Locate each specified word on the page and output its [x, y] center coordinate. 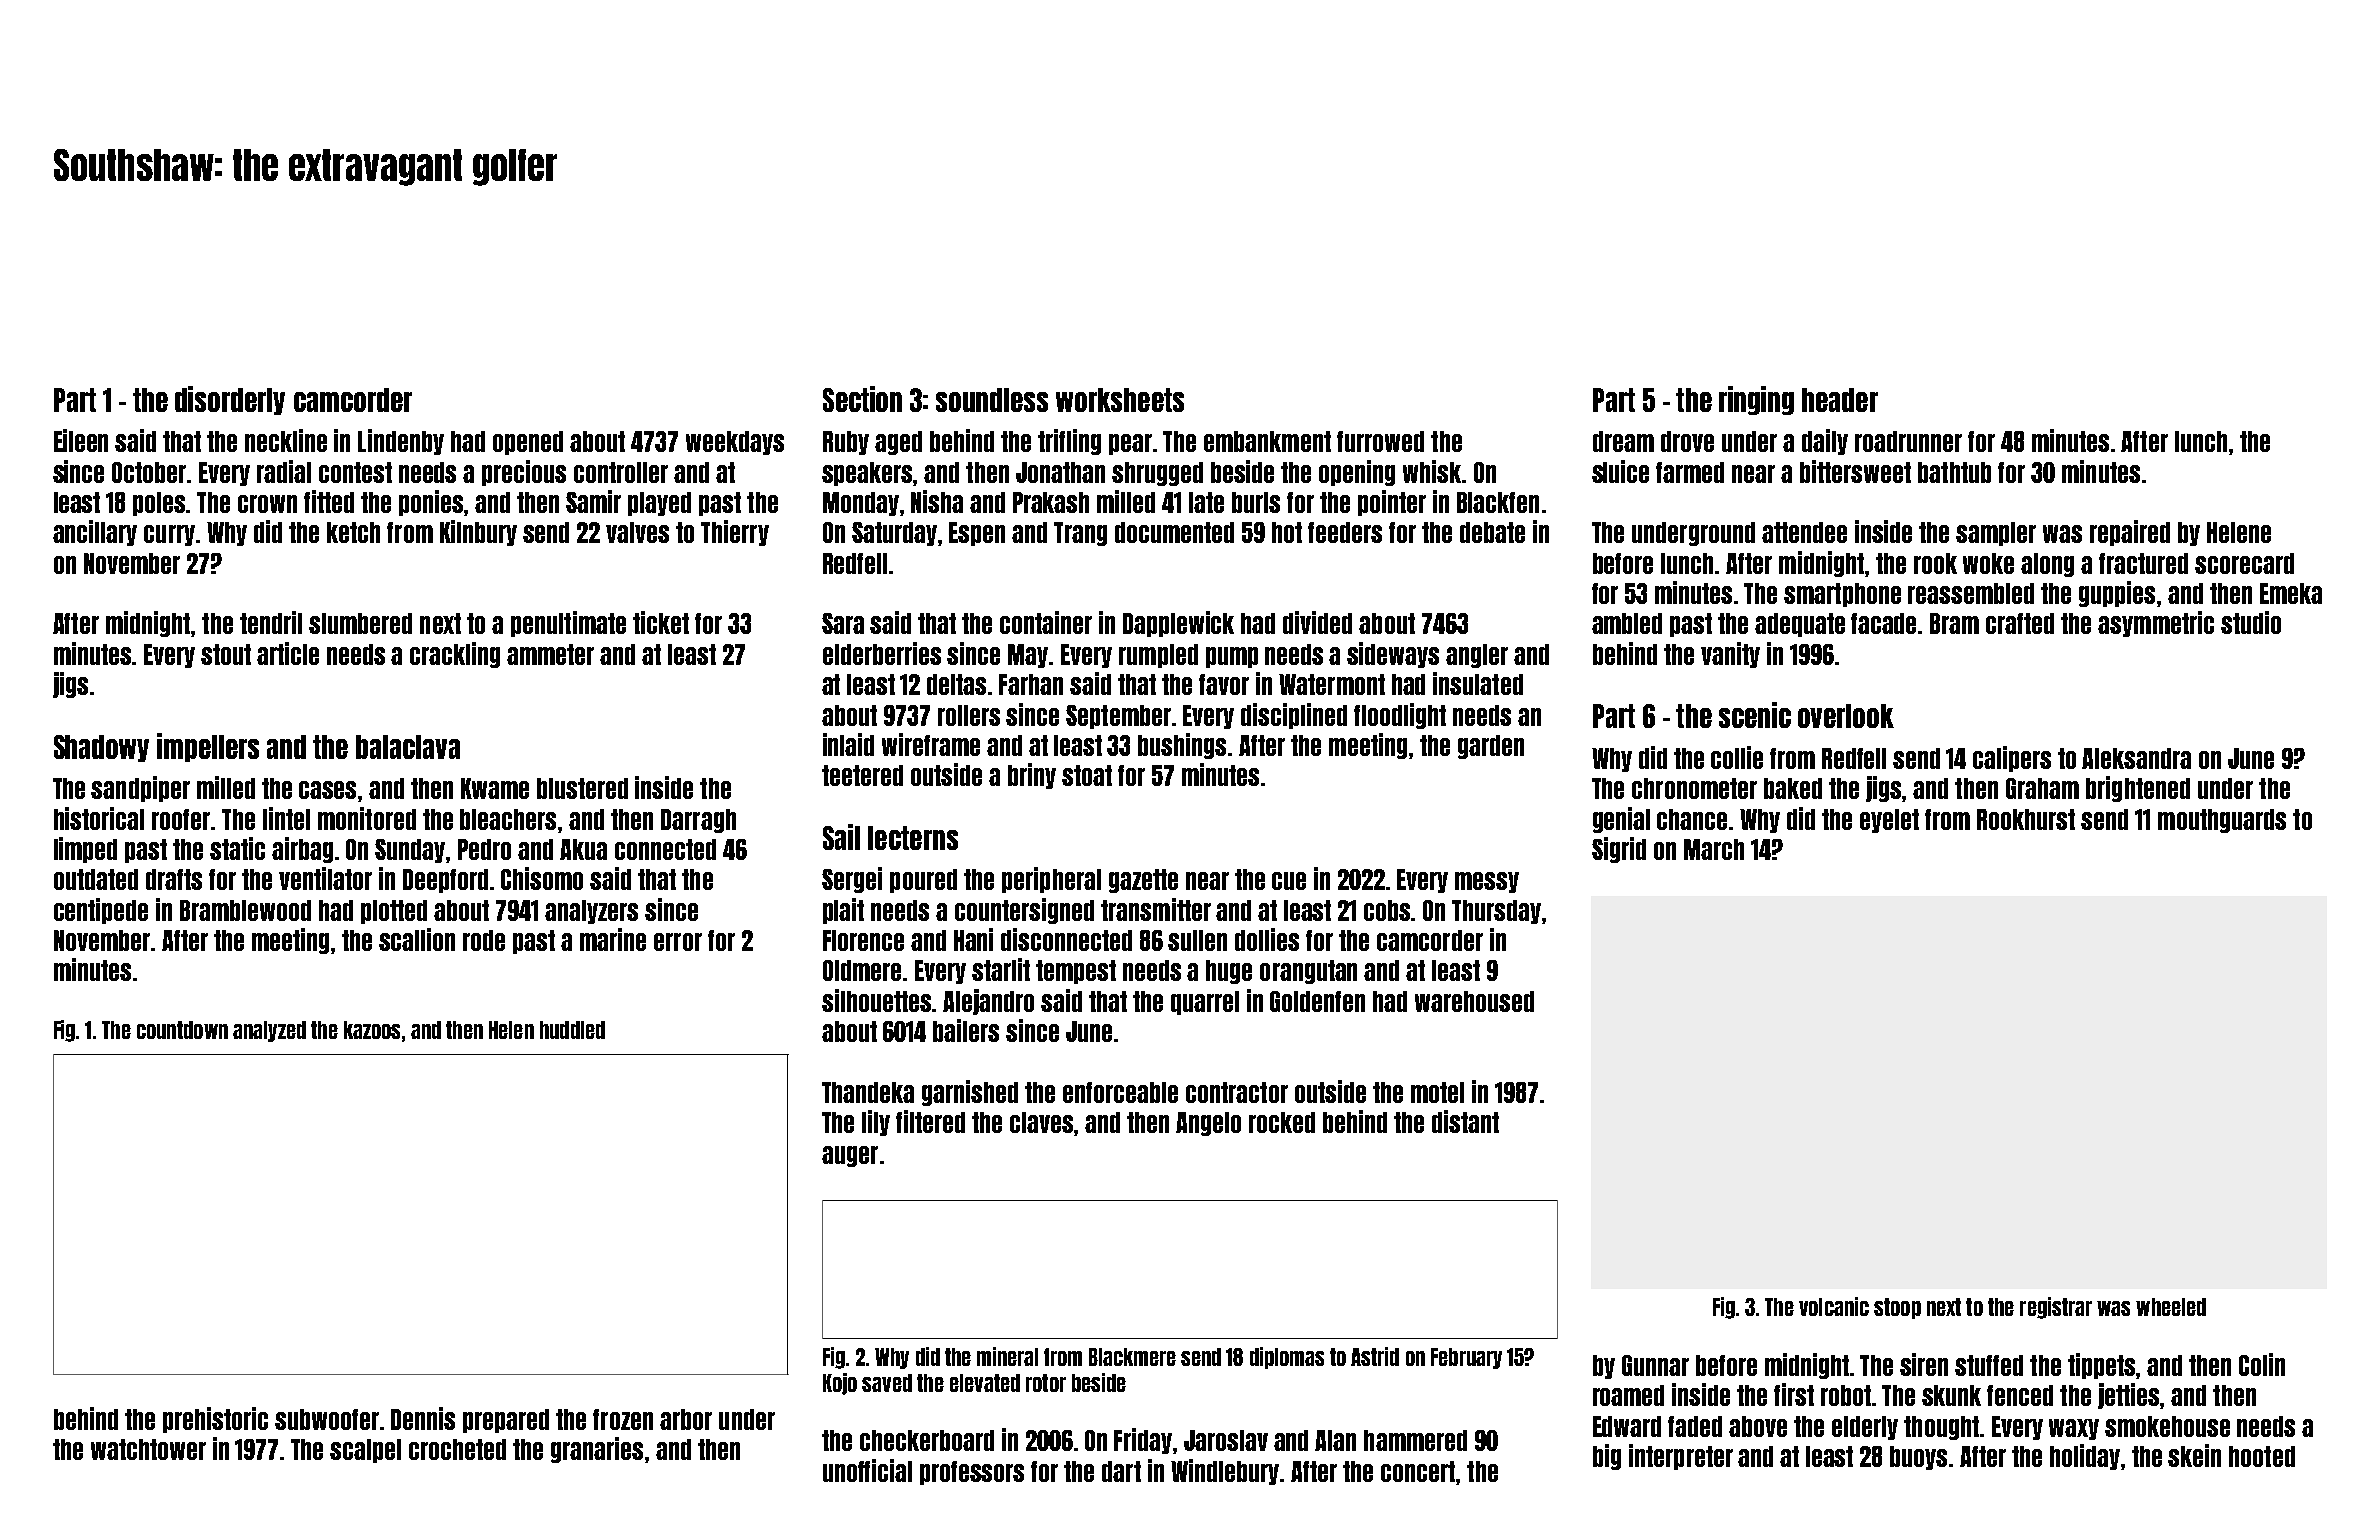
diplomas [1287, 1358]
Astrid [1375, 1356]
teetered [862, 775]
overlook [1846, 716]
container [1046, 622]
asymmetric [2156, 624]
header [1840, 400]
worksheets [1120, 400]
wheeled [2171, 1307]
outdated [96, 879]
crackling [455, 655]
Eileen [81, 440]
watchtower [148, 1449]
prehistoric [215, 1420]
